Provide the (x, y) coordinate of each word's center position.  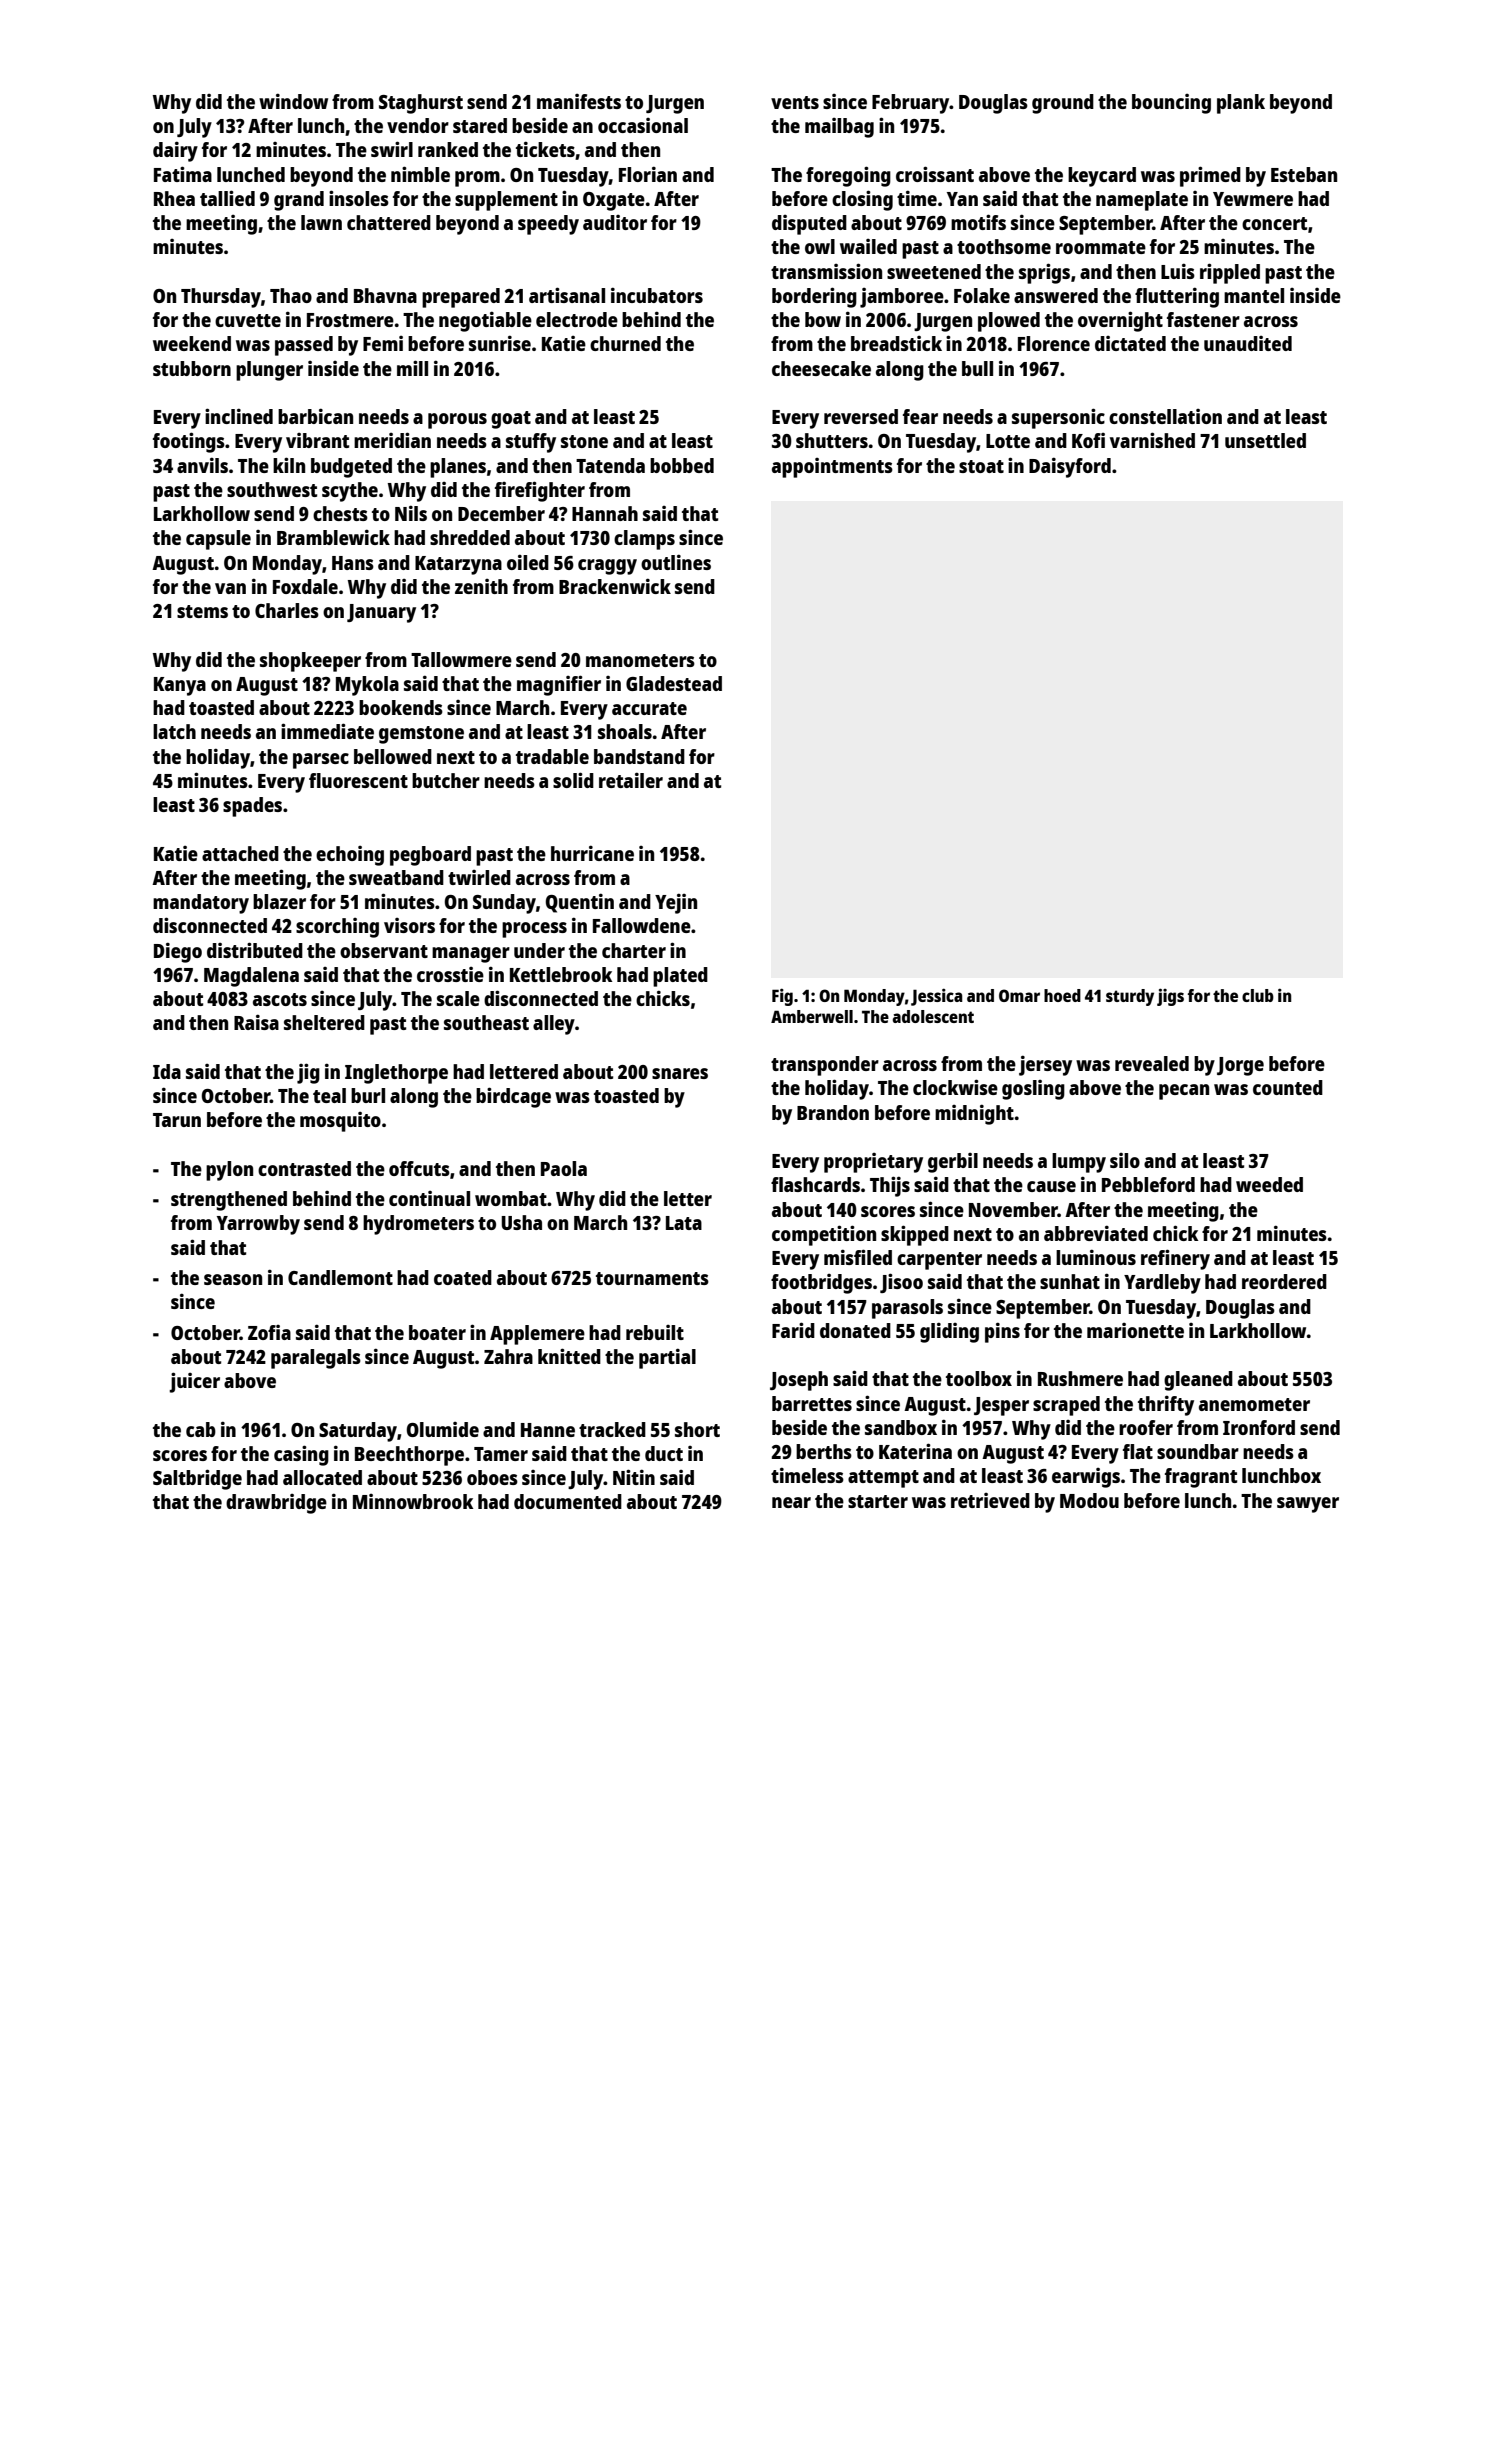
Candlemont (340, 1277)
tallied (227, 198)
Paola (564, 1168)
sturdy (1130, 997)
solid (573, 780)
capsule (218, 540)
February (911, 104)
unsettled (1265, 440)
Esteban (1304, 174)
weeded (1269, 1184)
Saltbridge (197, 1479)
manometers (640, 660)
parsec (321, 761)
